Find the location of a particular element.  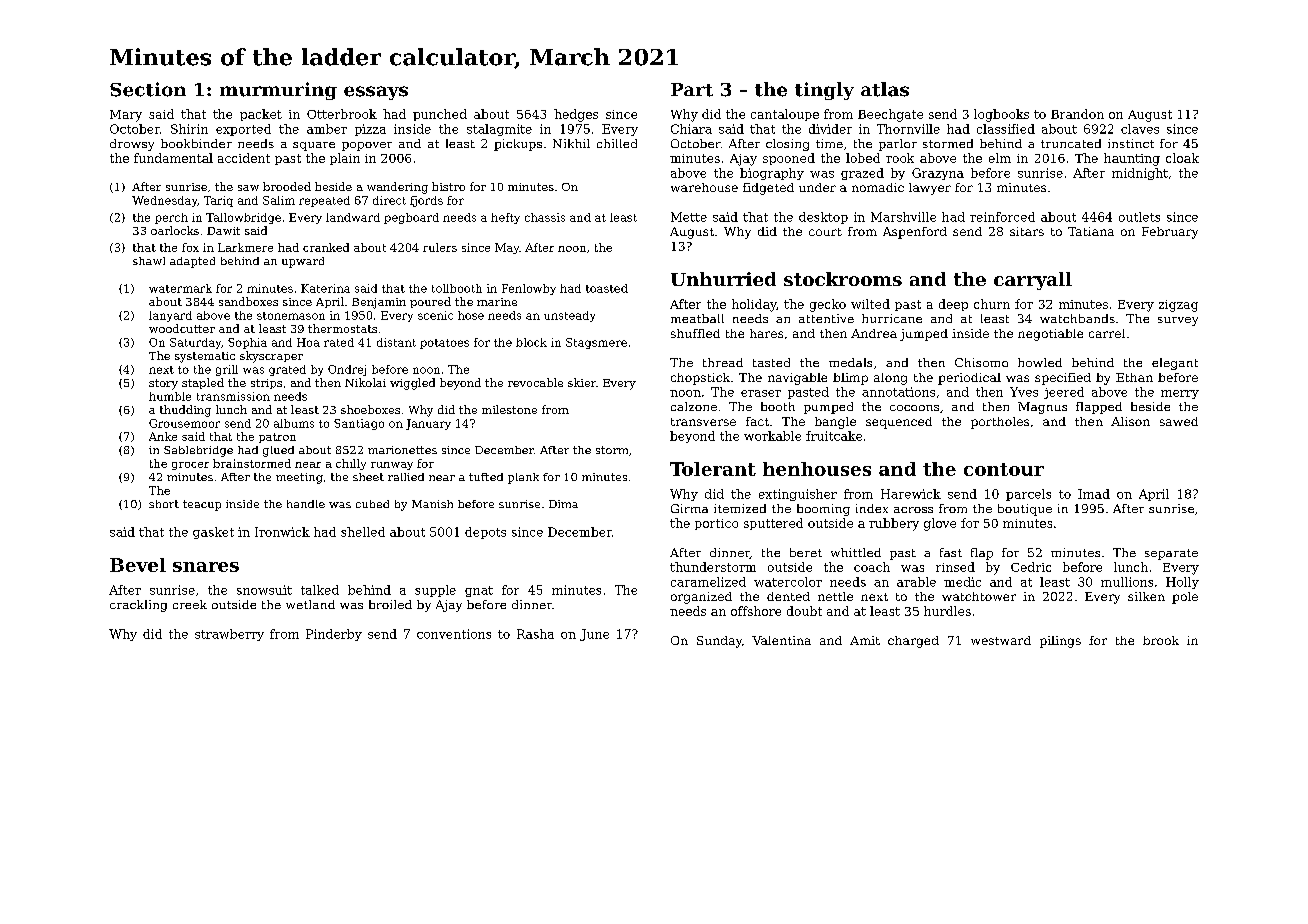

Section is located at coordinates (148, 89).
